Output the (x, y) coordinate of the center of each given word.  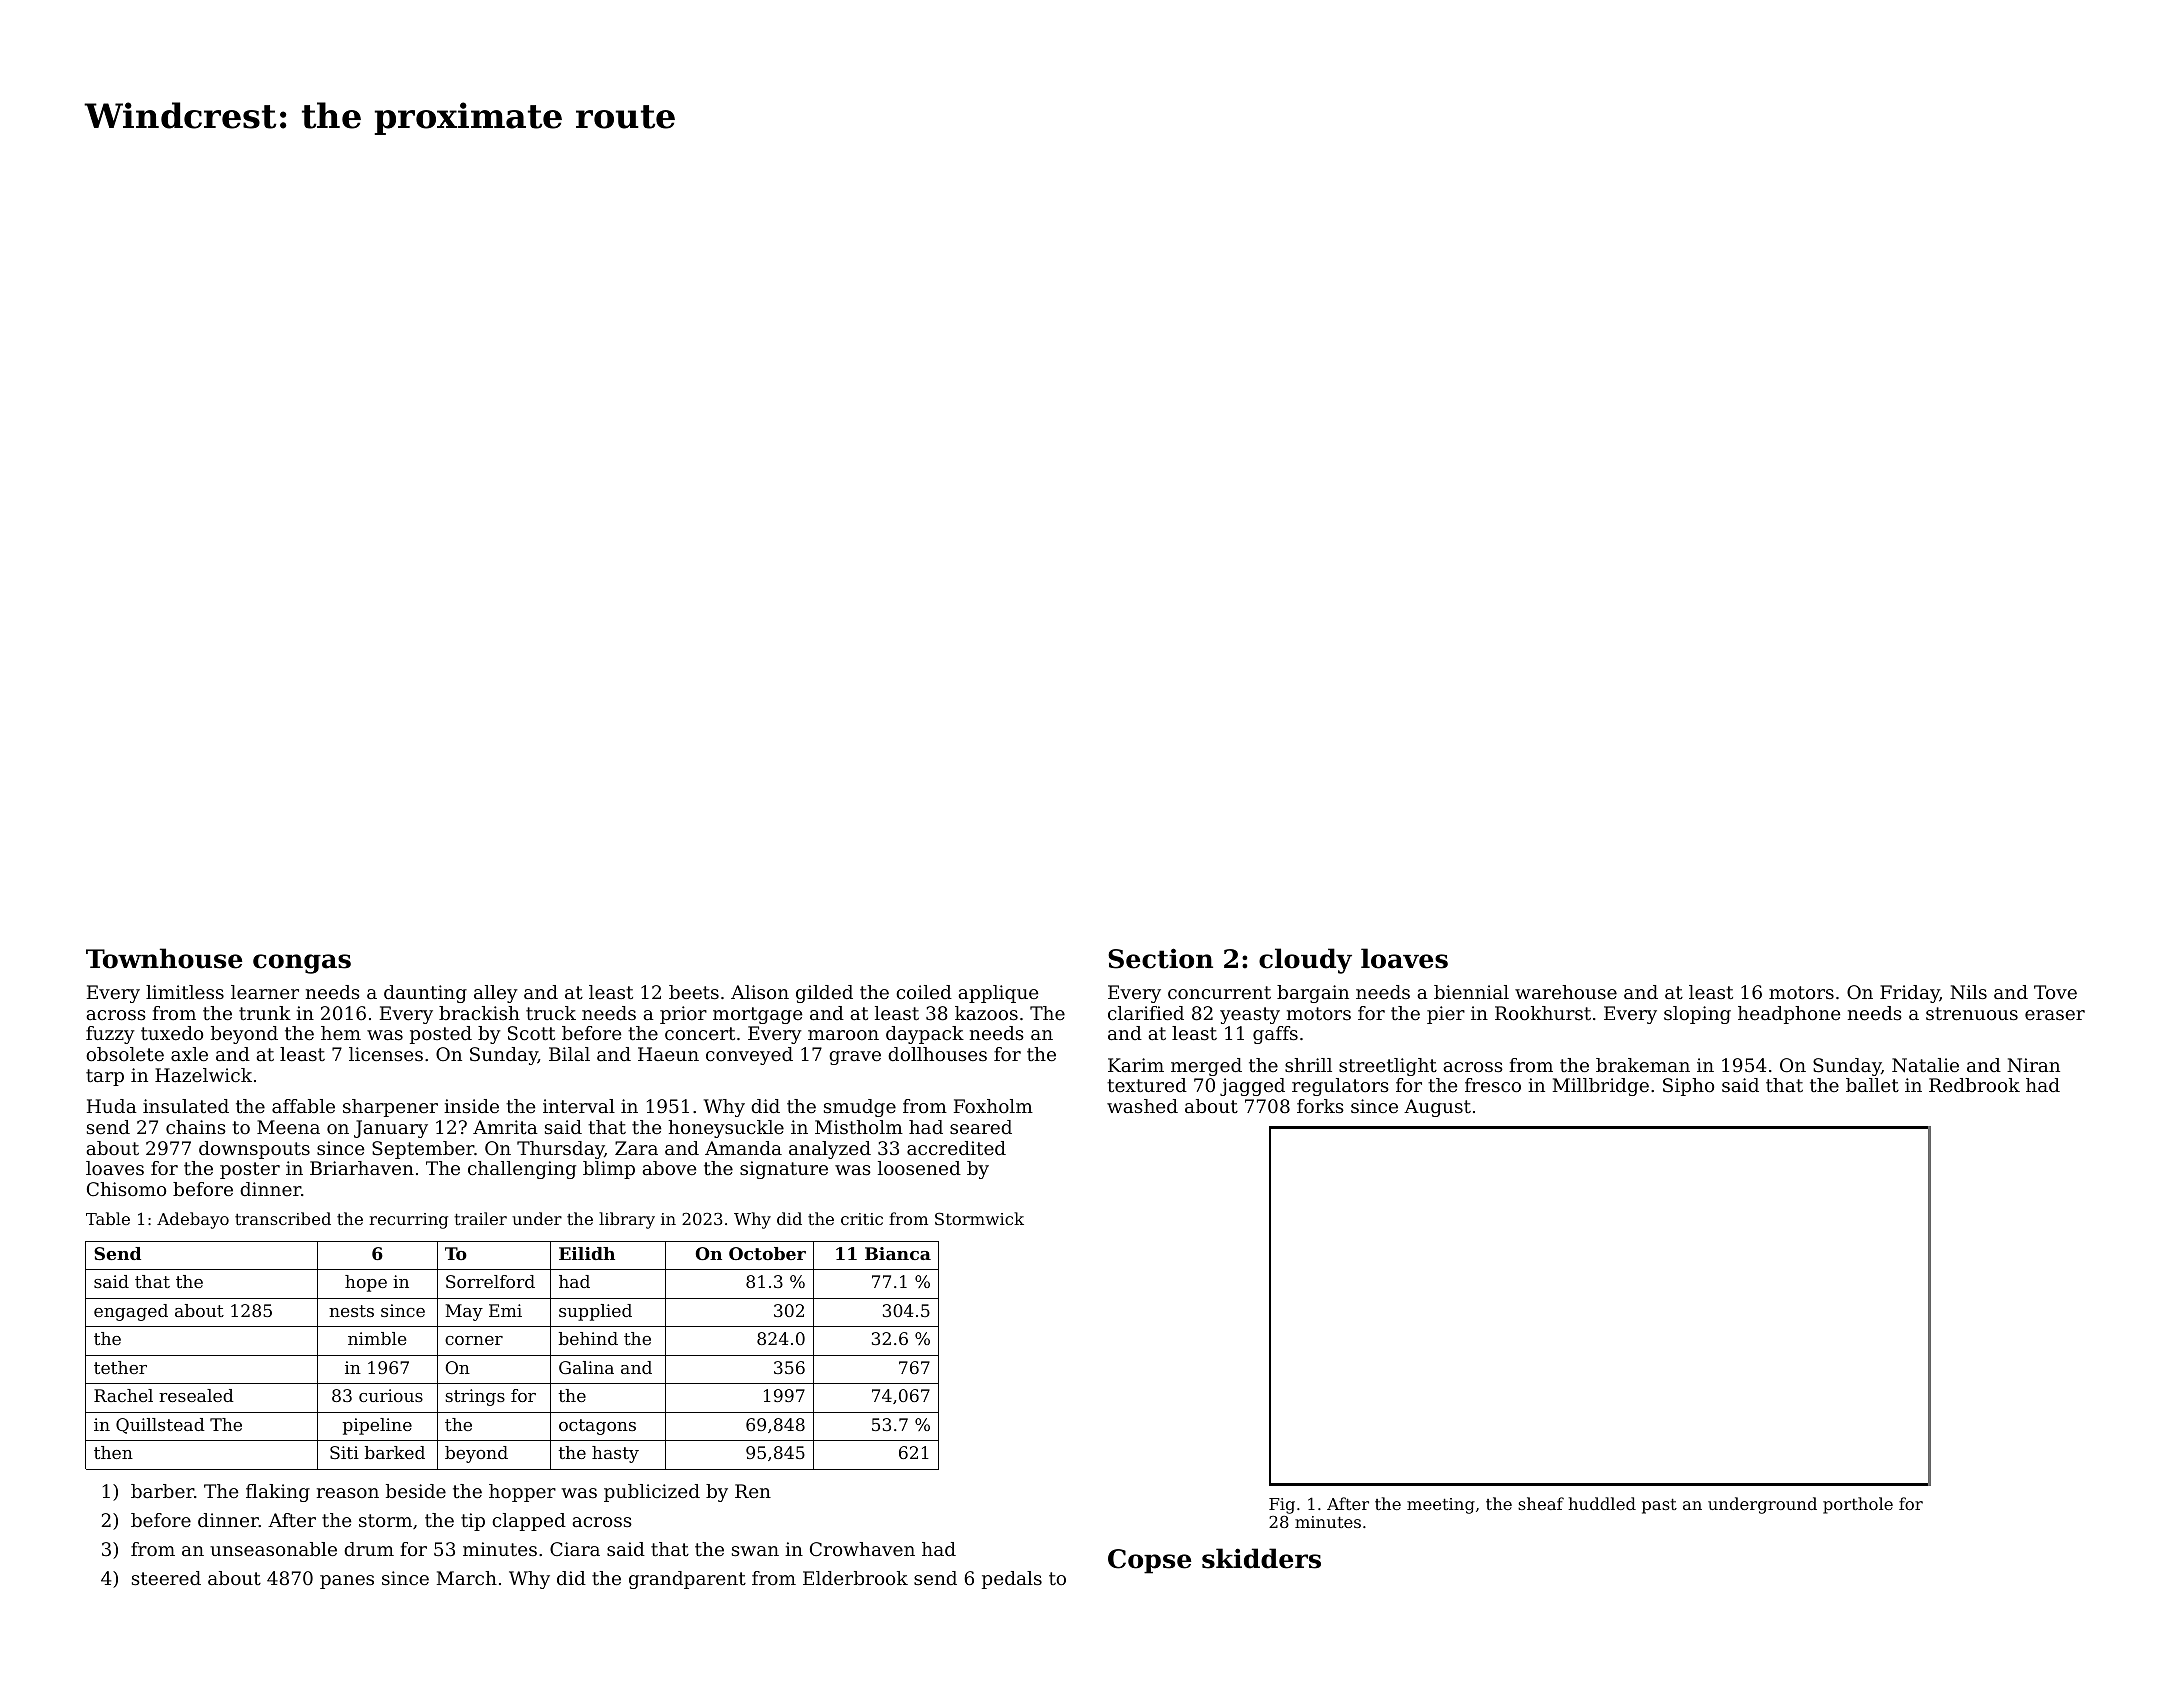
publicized (652, 1493)
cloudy (1305, 961)
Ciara (575, 1549)
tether (120, 1367)
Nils (1968, 992)
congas (302, 964)
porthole (1858, 1505)
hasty (615, 1454)
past (1659, 1506)
